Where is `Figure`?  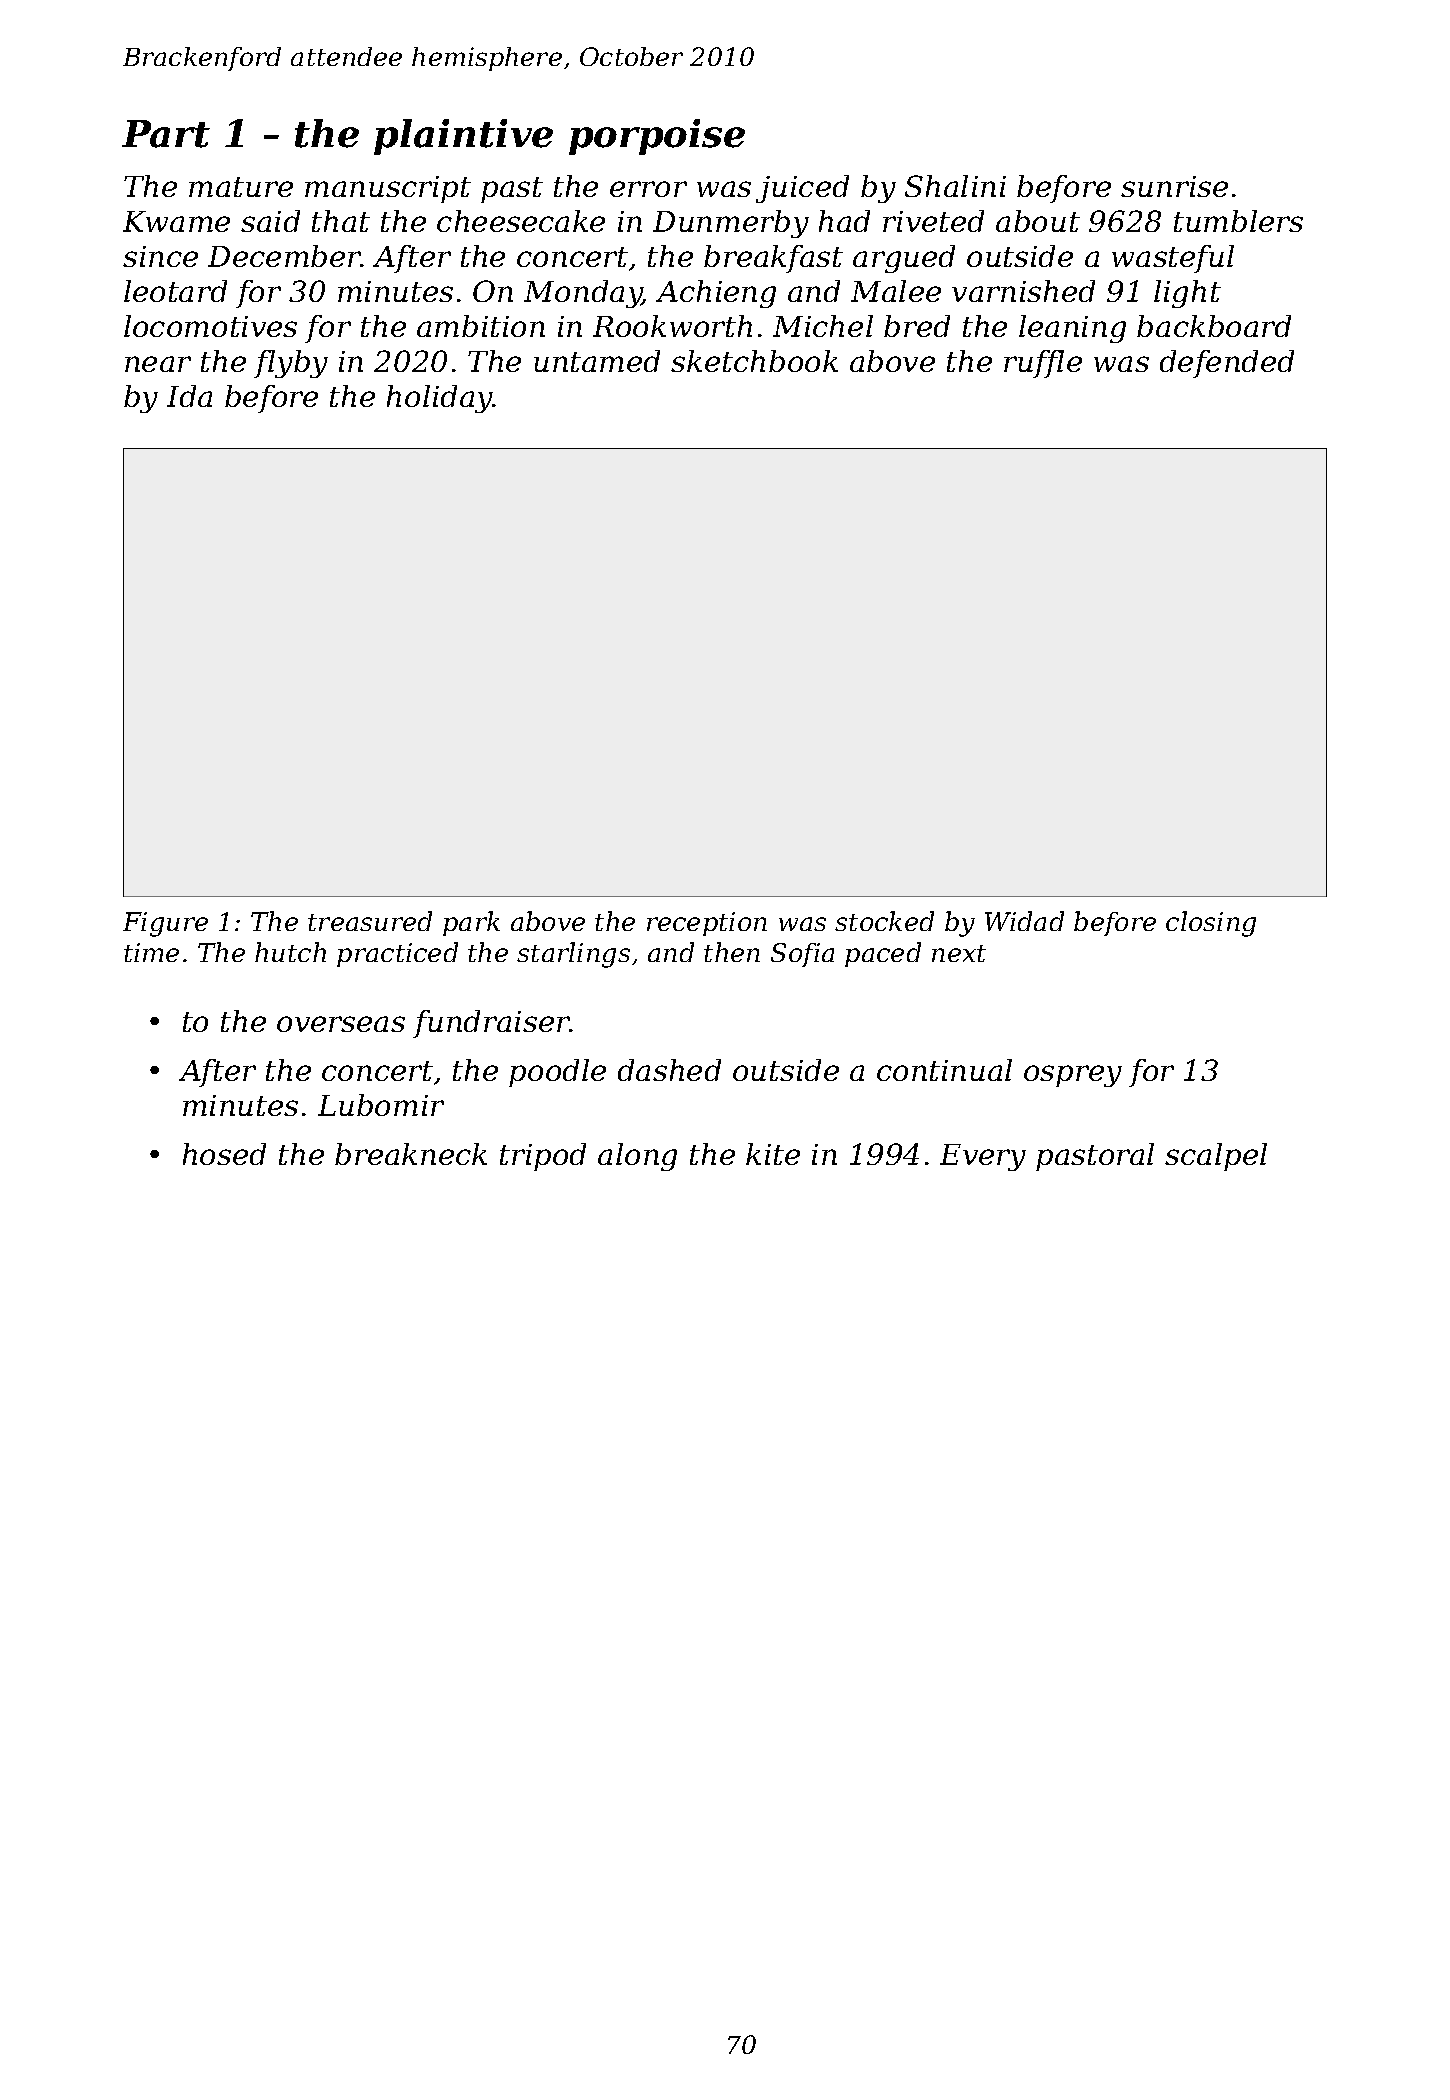
Figure is located at coordinates (165, 924).
